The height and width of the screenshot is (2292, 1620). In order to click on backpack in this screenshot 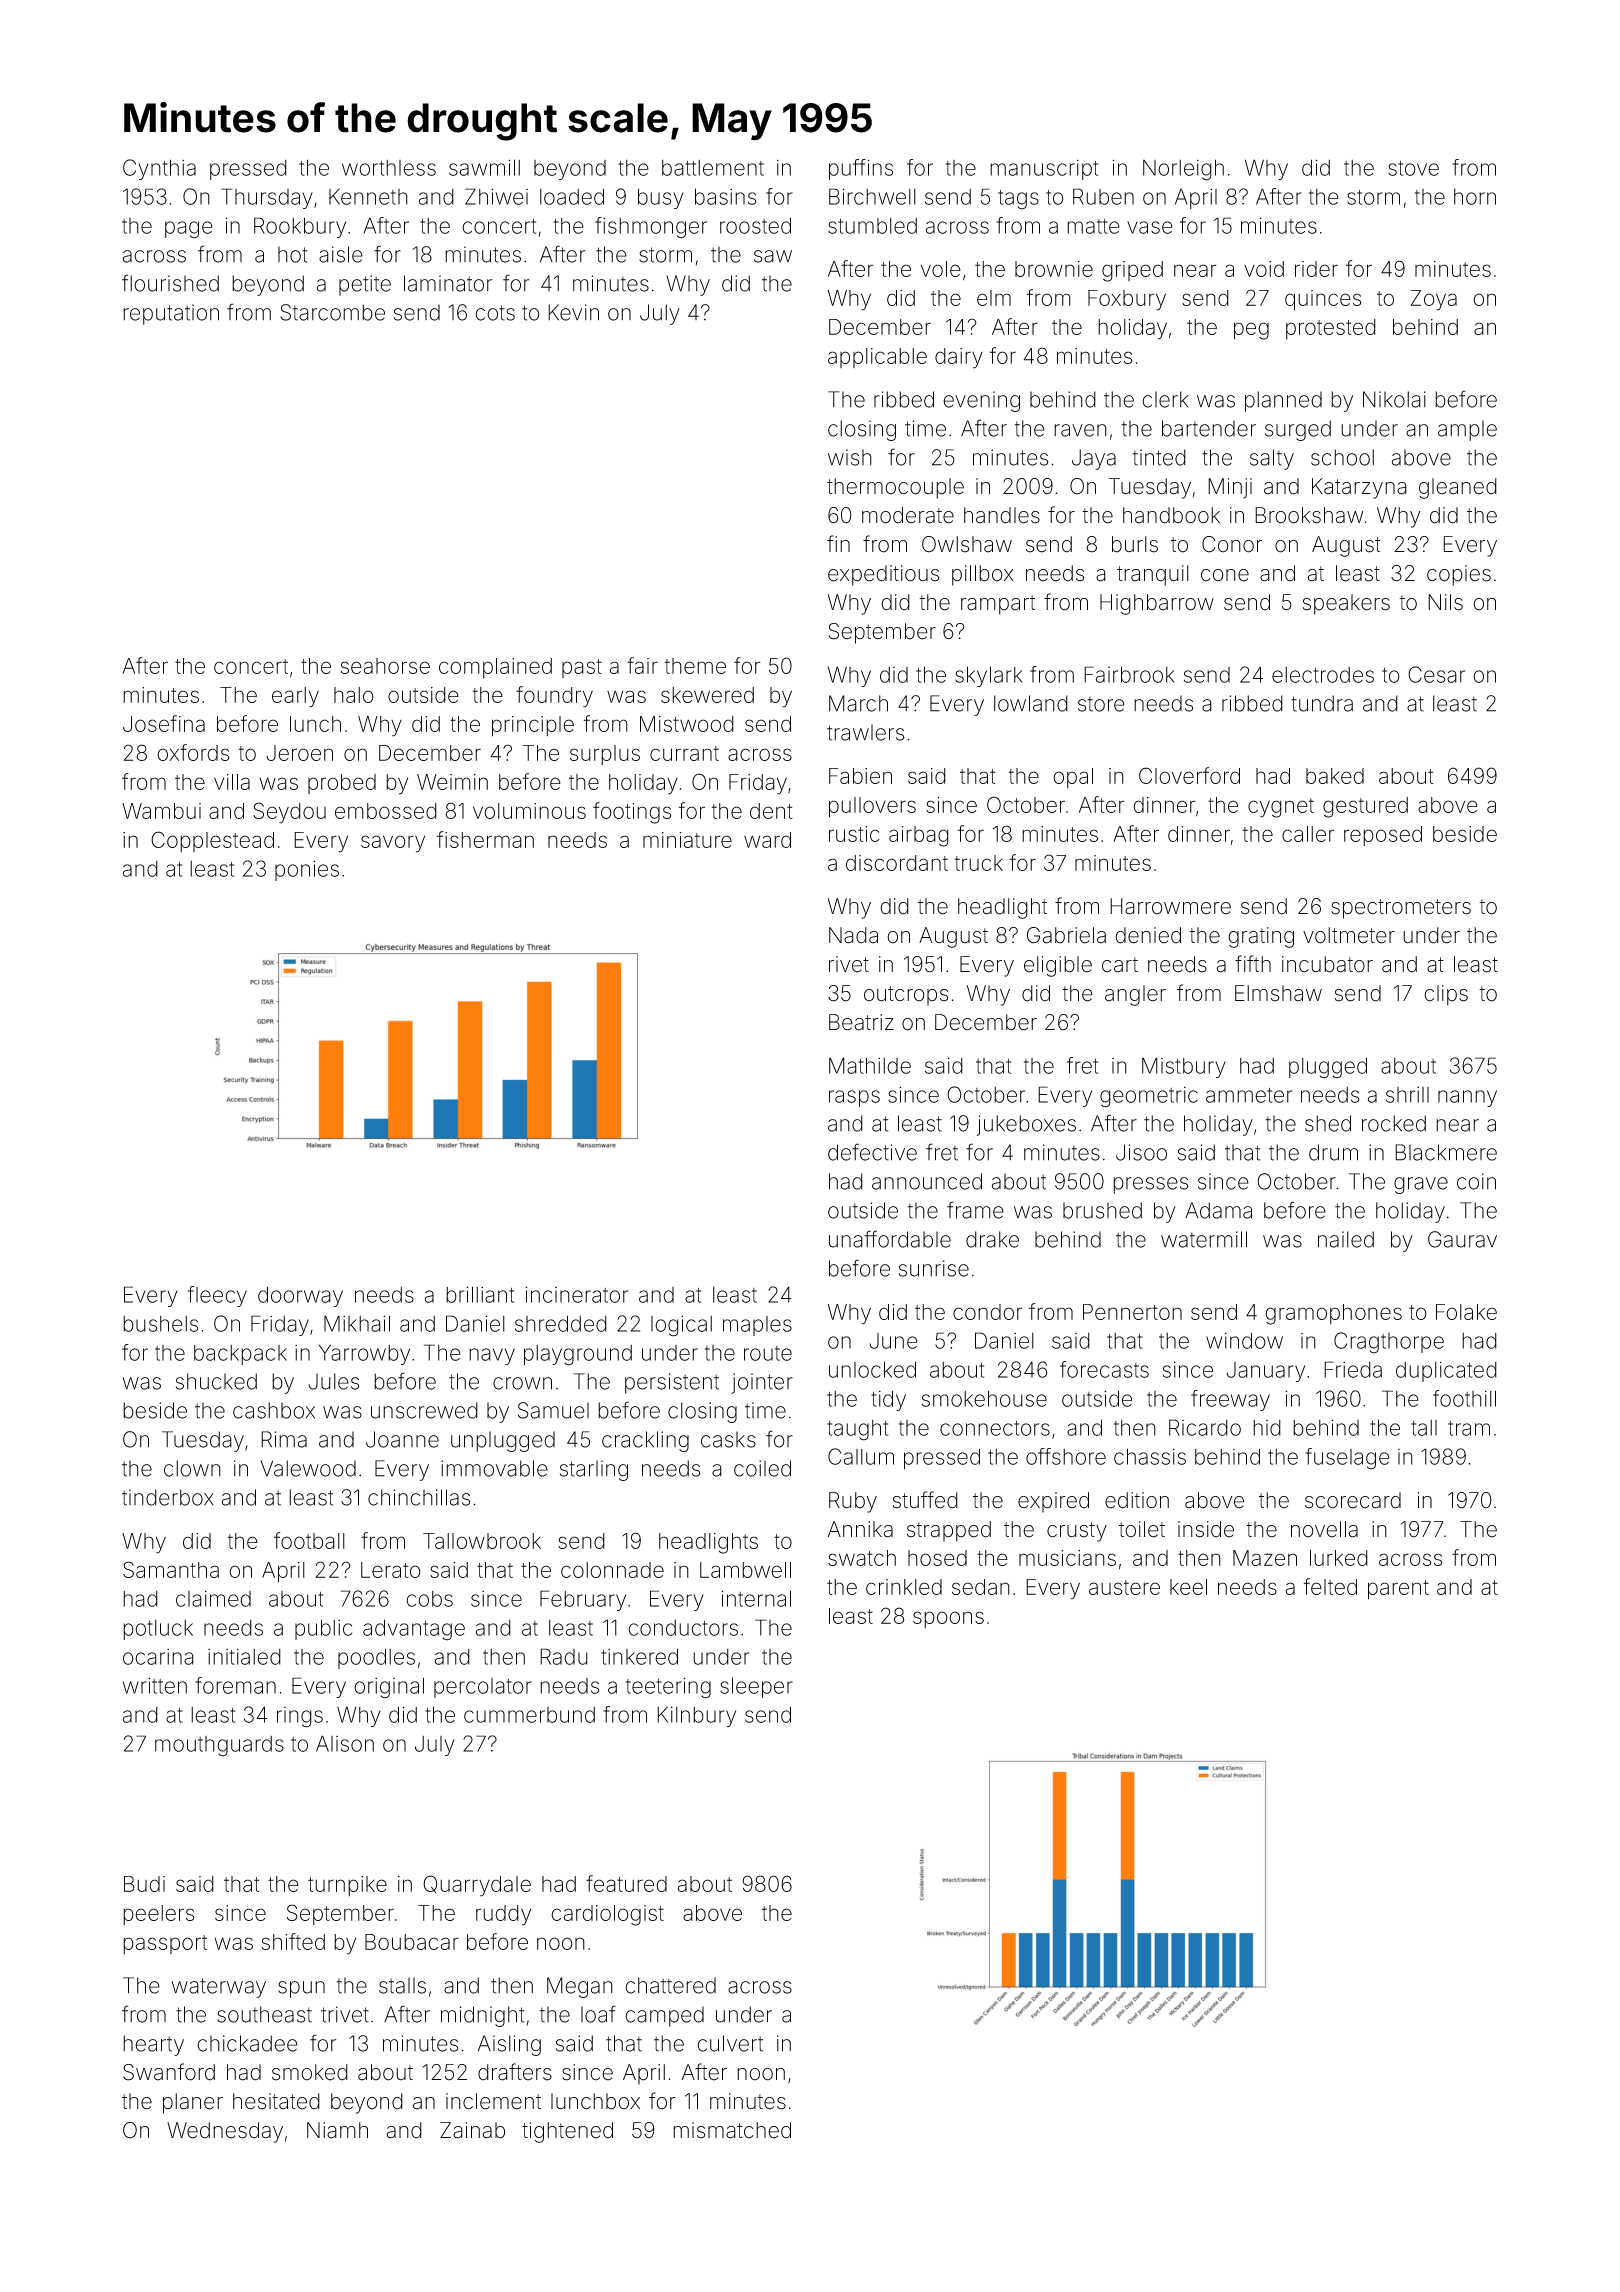, I will do `click(240, 1355)`.
